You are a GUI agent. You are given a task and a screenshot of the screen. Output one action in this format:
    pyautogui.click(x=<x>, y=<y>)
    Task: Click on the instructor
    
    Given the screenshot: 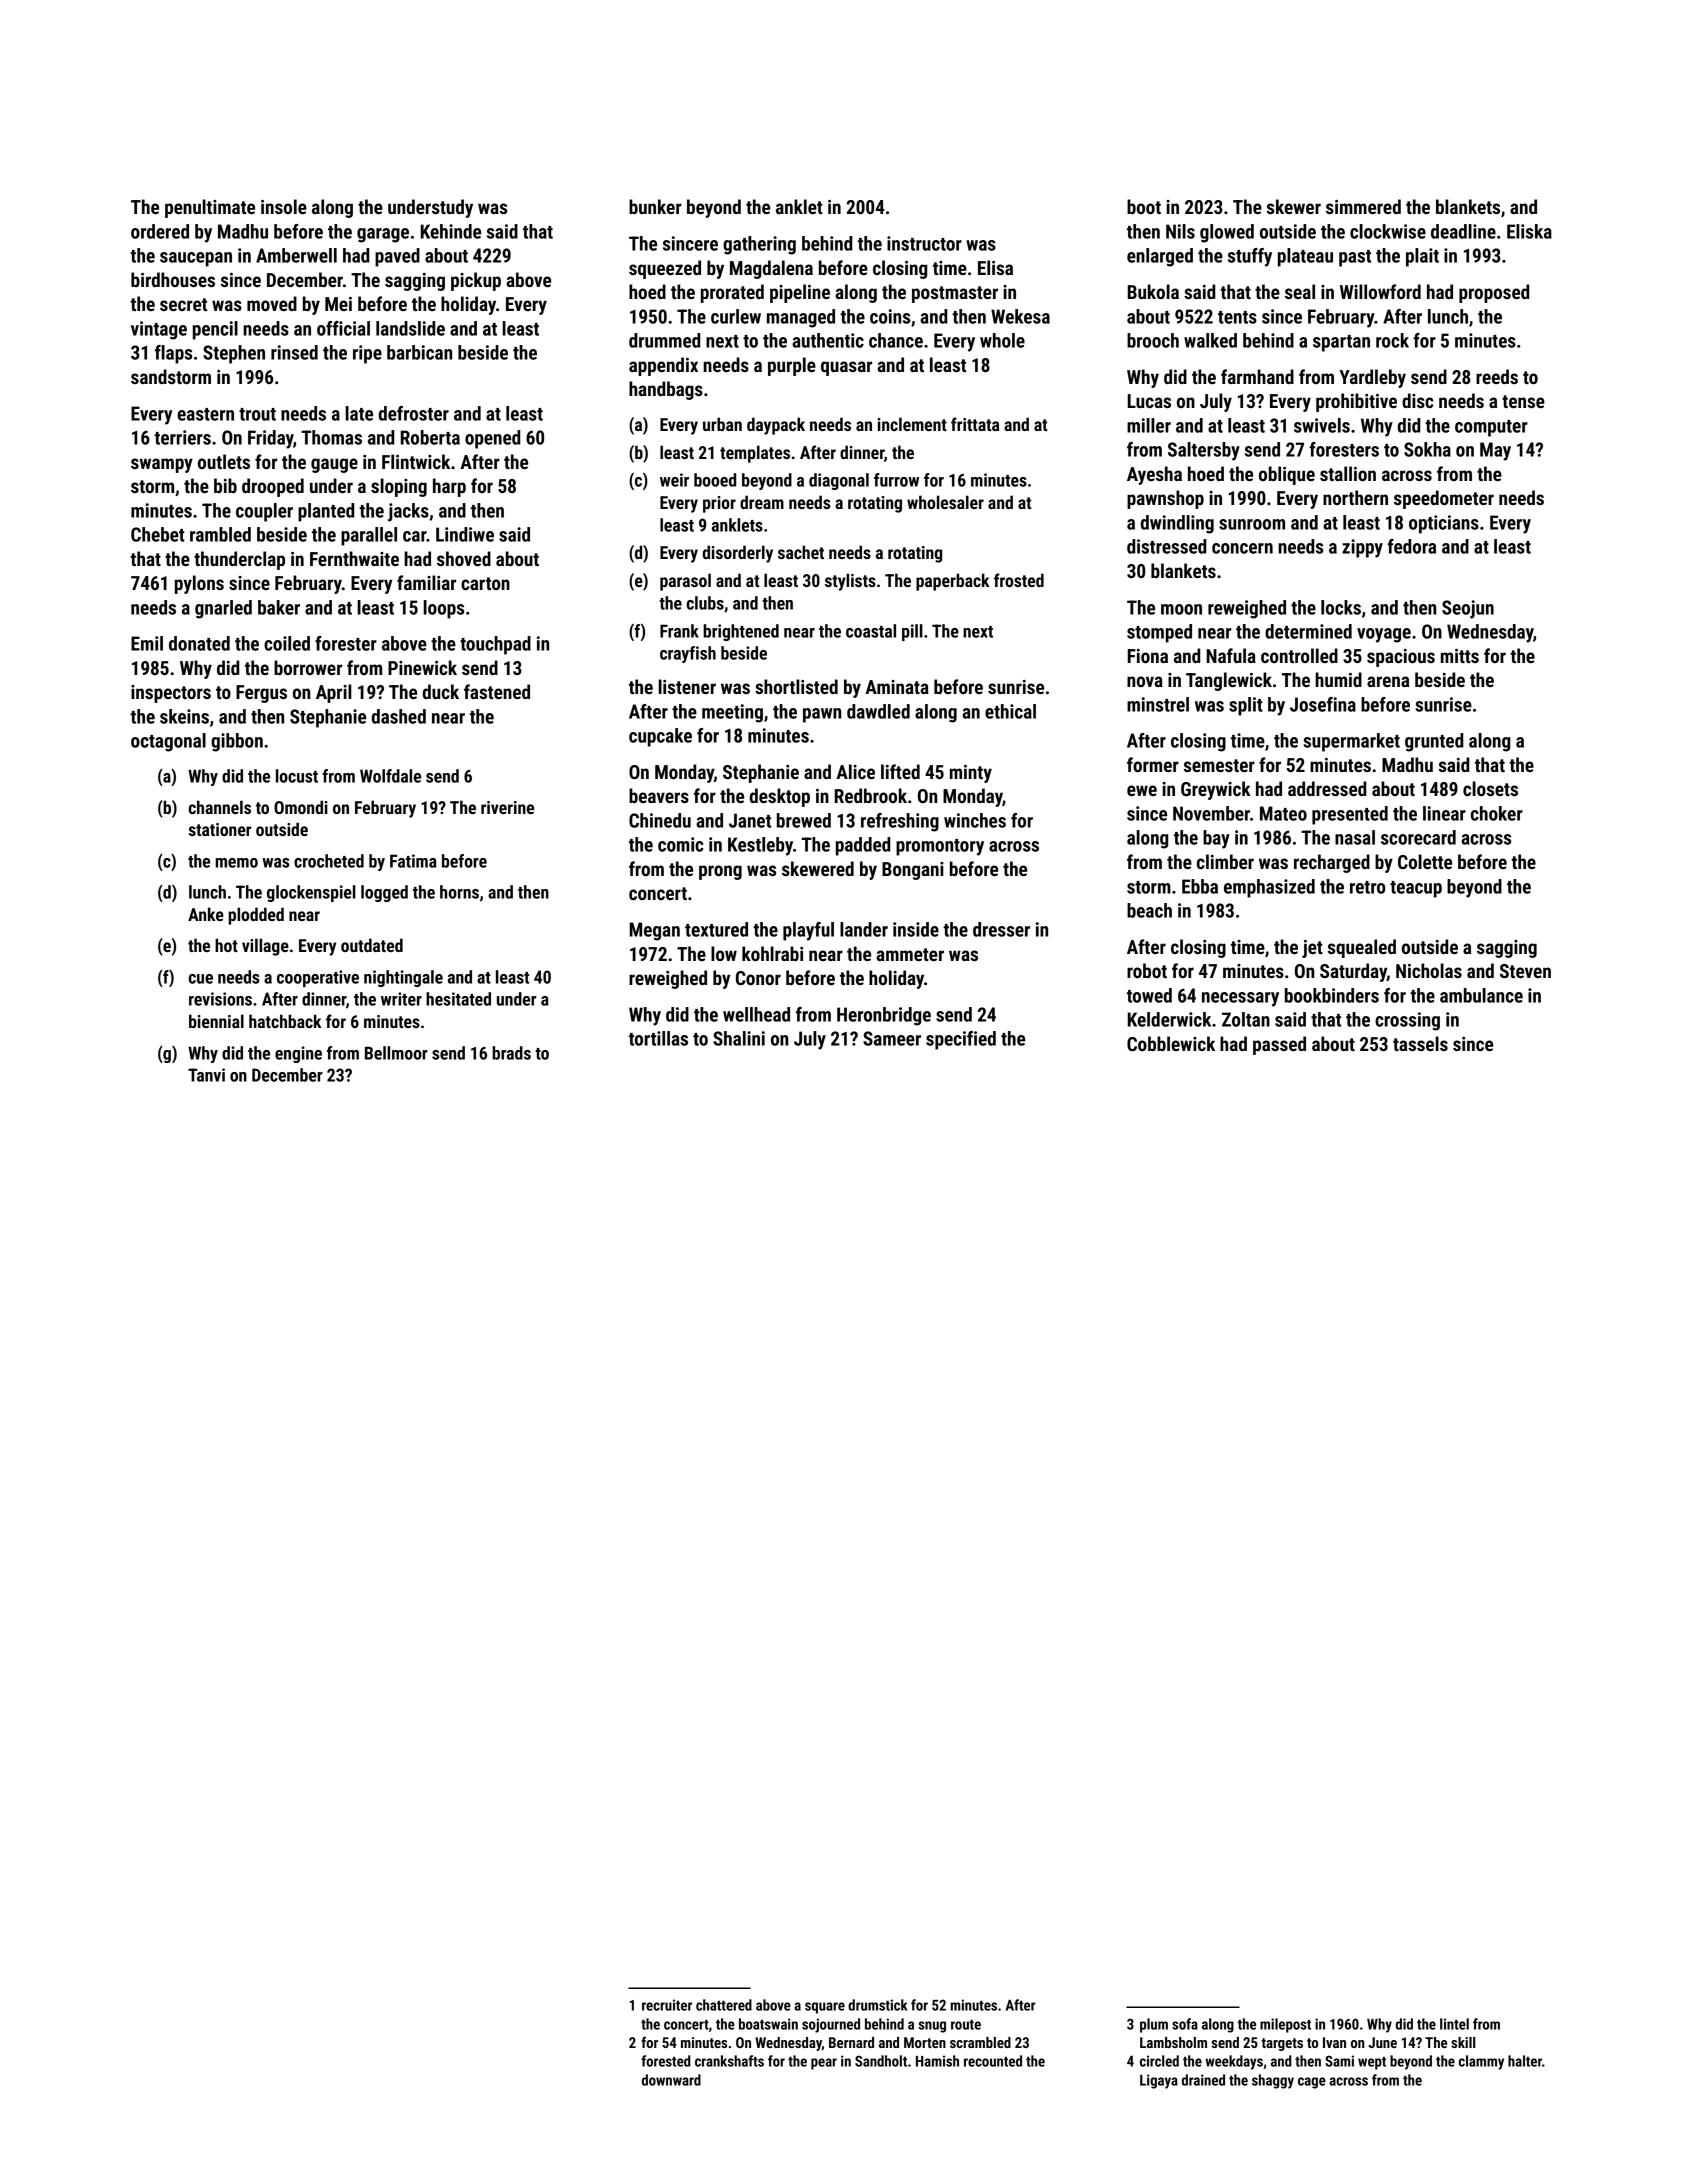 What is the action you would take?
    pyautogui.click(x=924, y=243)
